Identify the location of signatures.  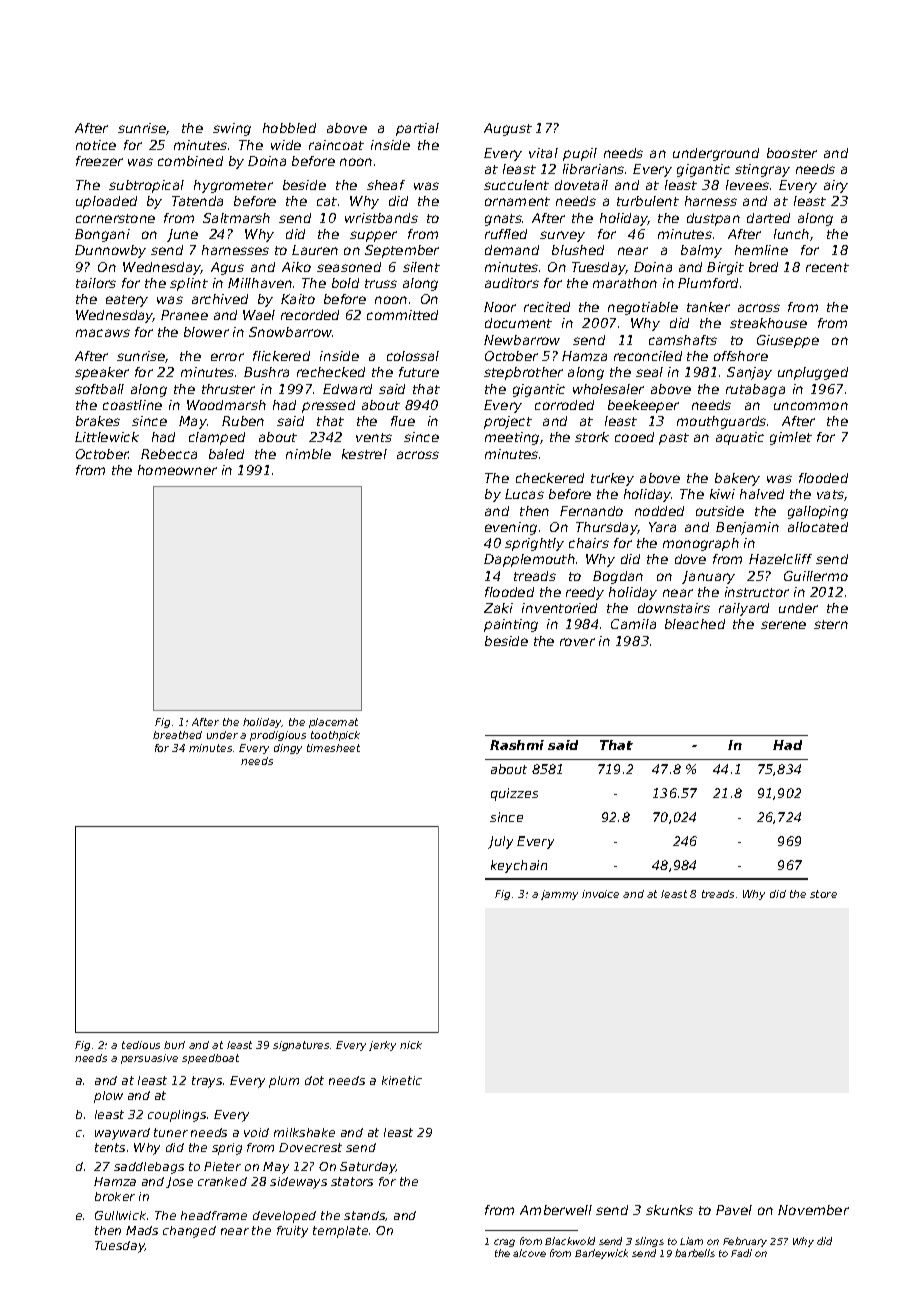
(301, 1046).
